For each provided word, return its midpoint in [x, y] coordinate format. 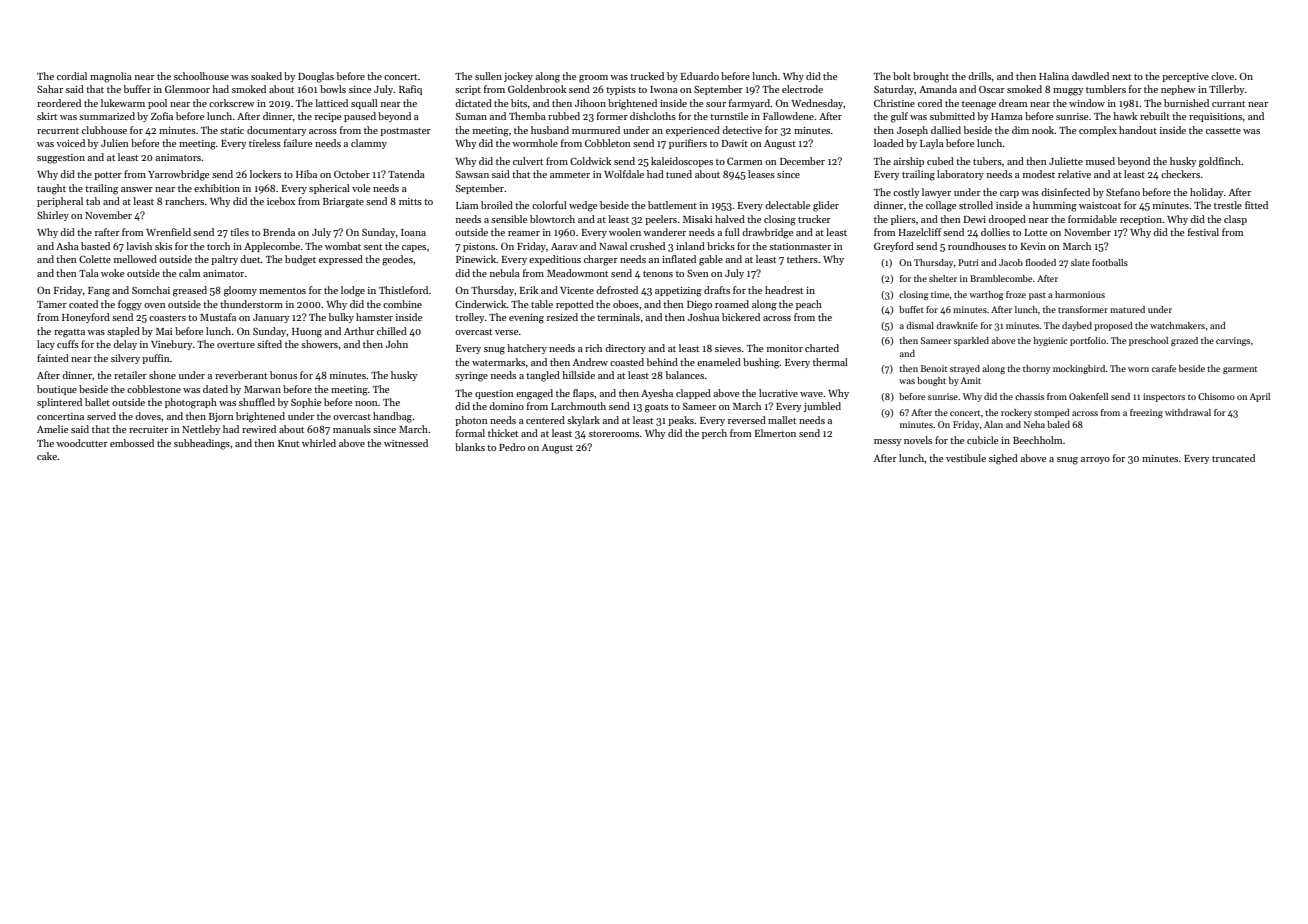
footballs [1110, 262]
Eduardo [700, 76]
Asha [67, 246]
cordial [72, 76]
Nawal [613, 246]
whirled [319, 443]
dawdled [1090, 76]
